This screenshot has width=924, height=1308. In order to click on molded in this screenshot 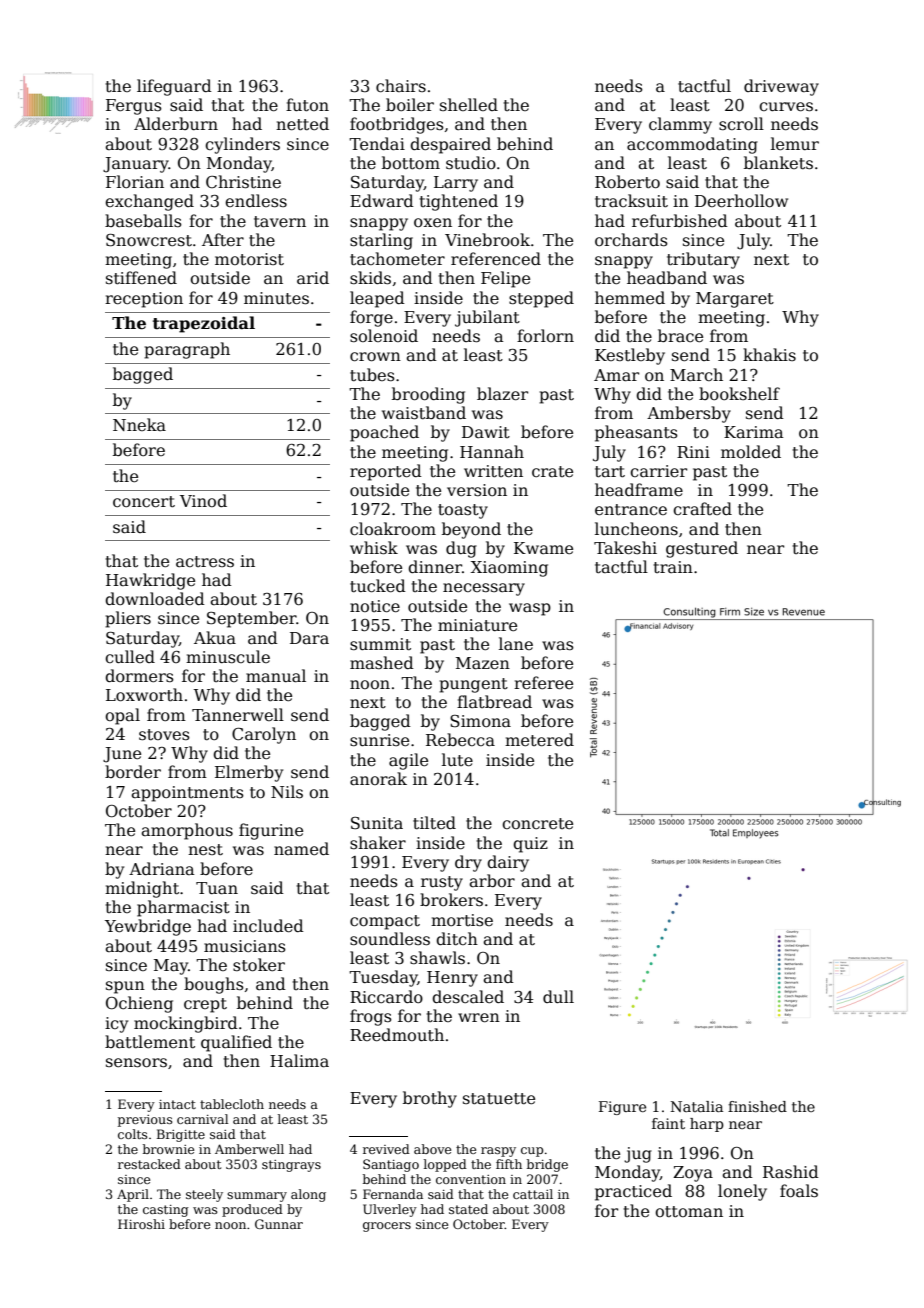, I will do `click(751, 452)`.
